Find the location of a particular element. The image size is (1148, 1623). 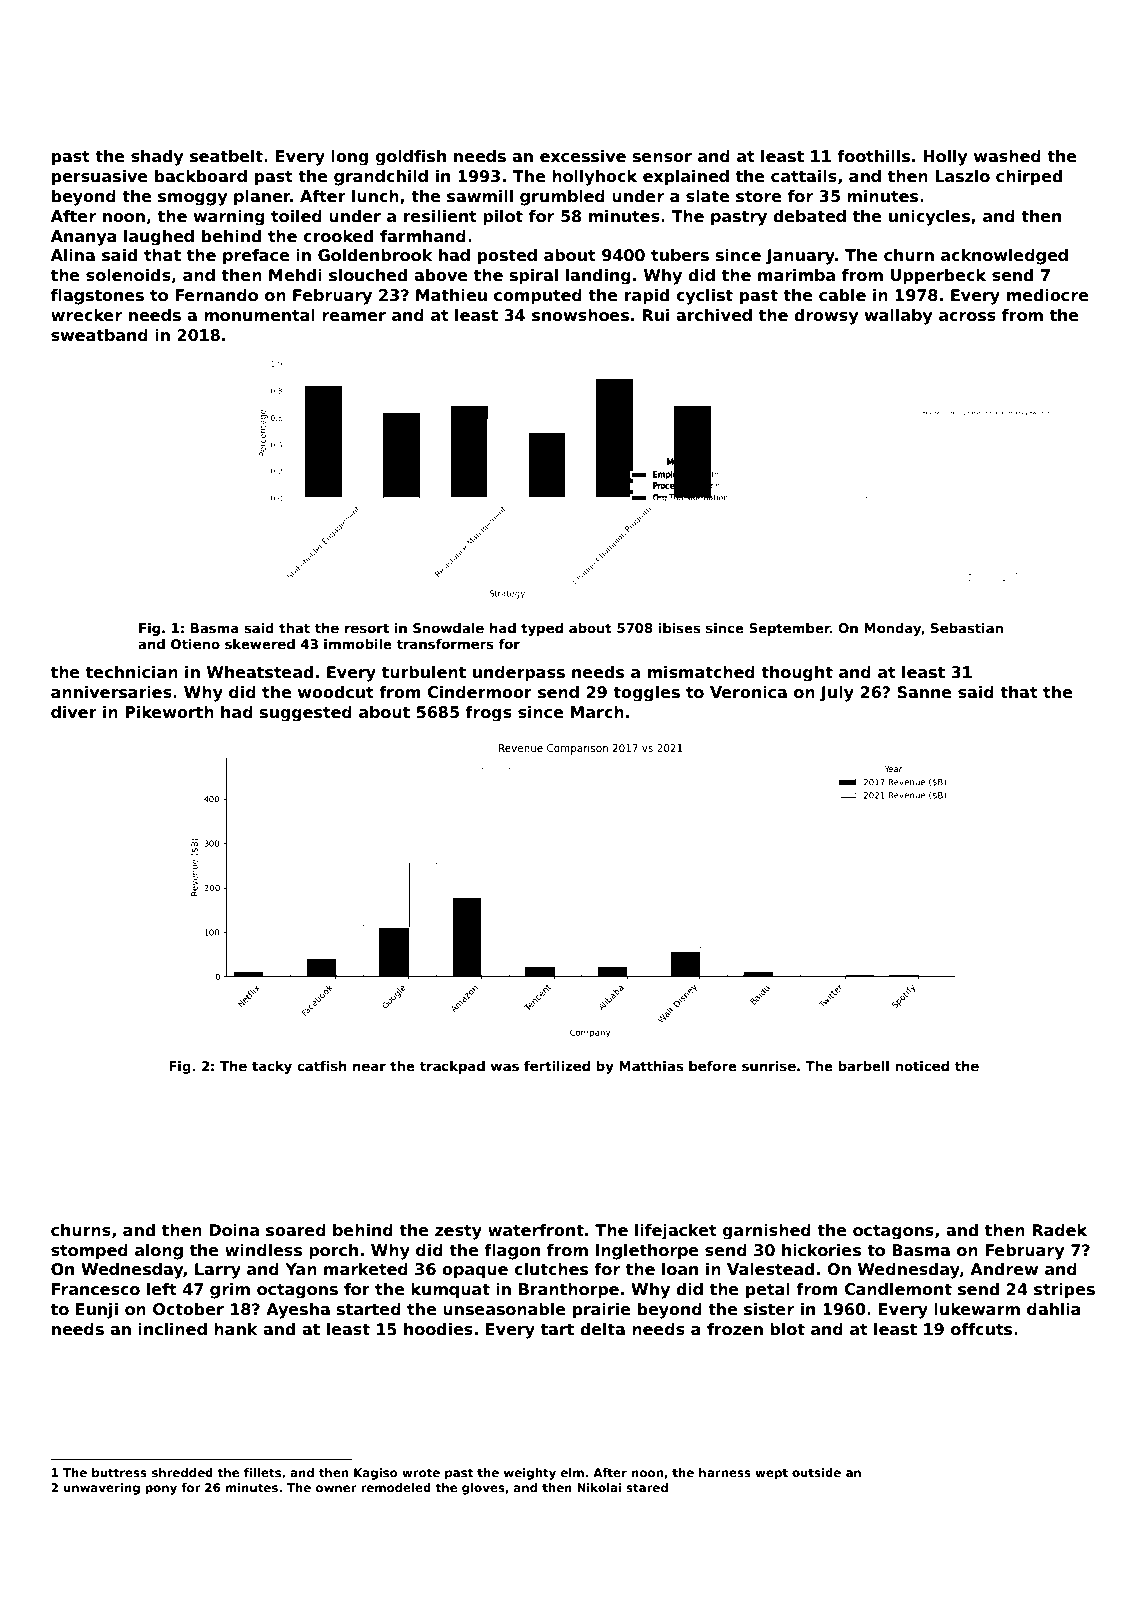

excessive is located at coordinates (583, 156).
